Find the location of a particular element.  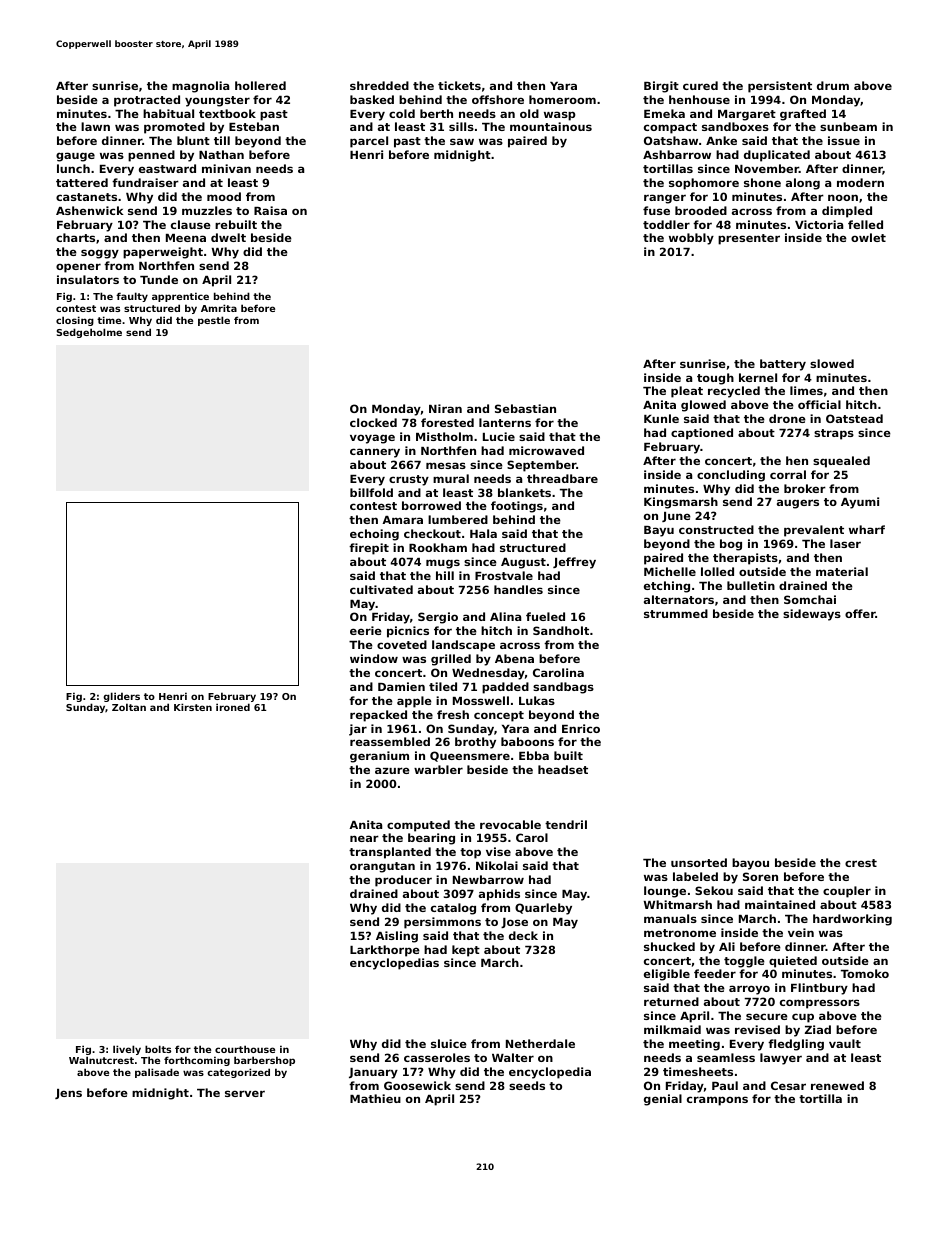

habitual is located at coordinates (168, 113).
